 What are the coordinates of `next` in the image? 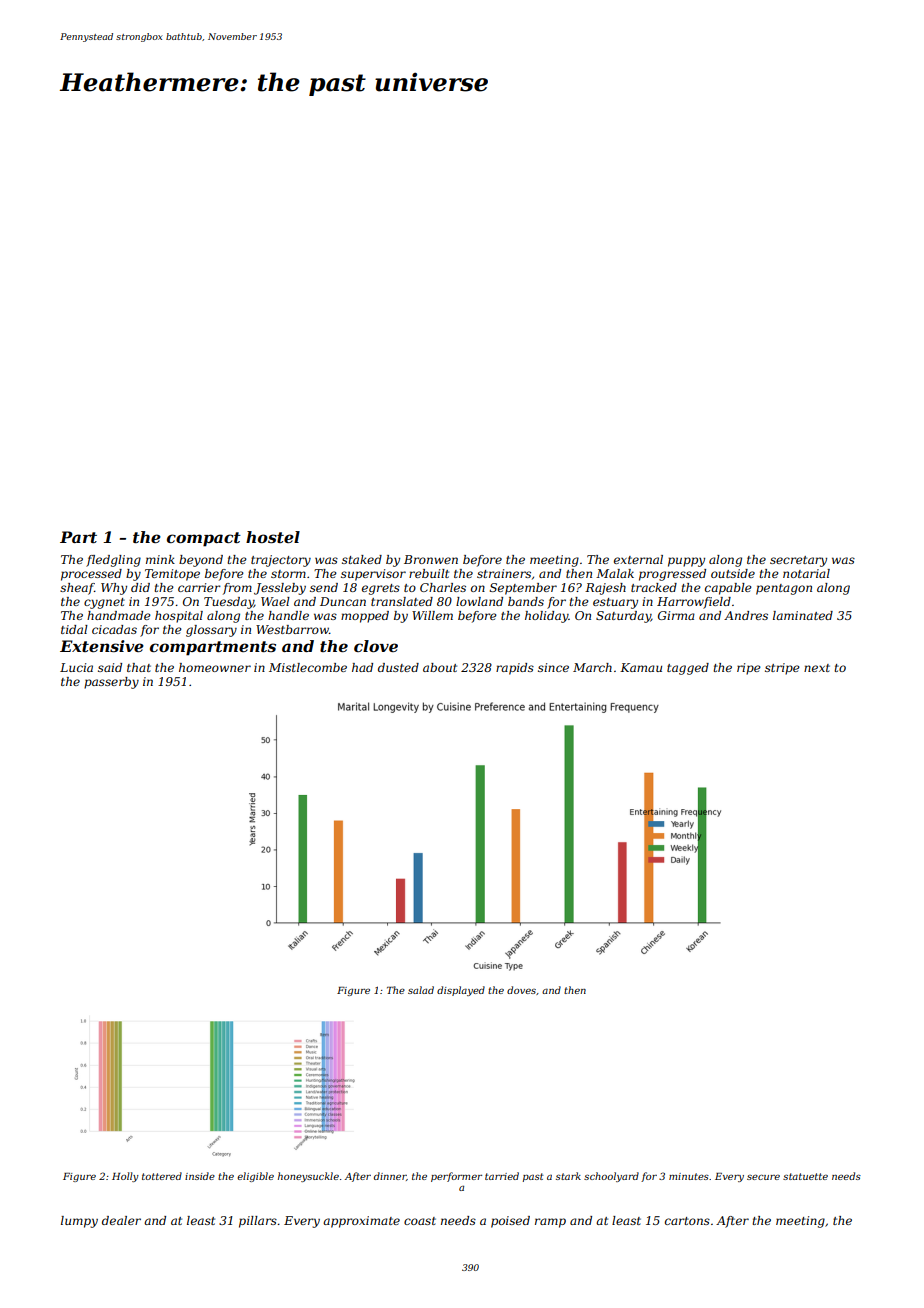 It's located at (817, 668).
